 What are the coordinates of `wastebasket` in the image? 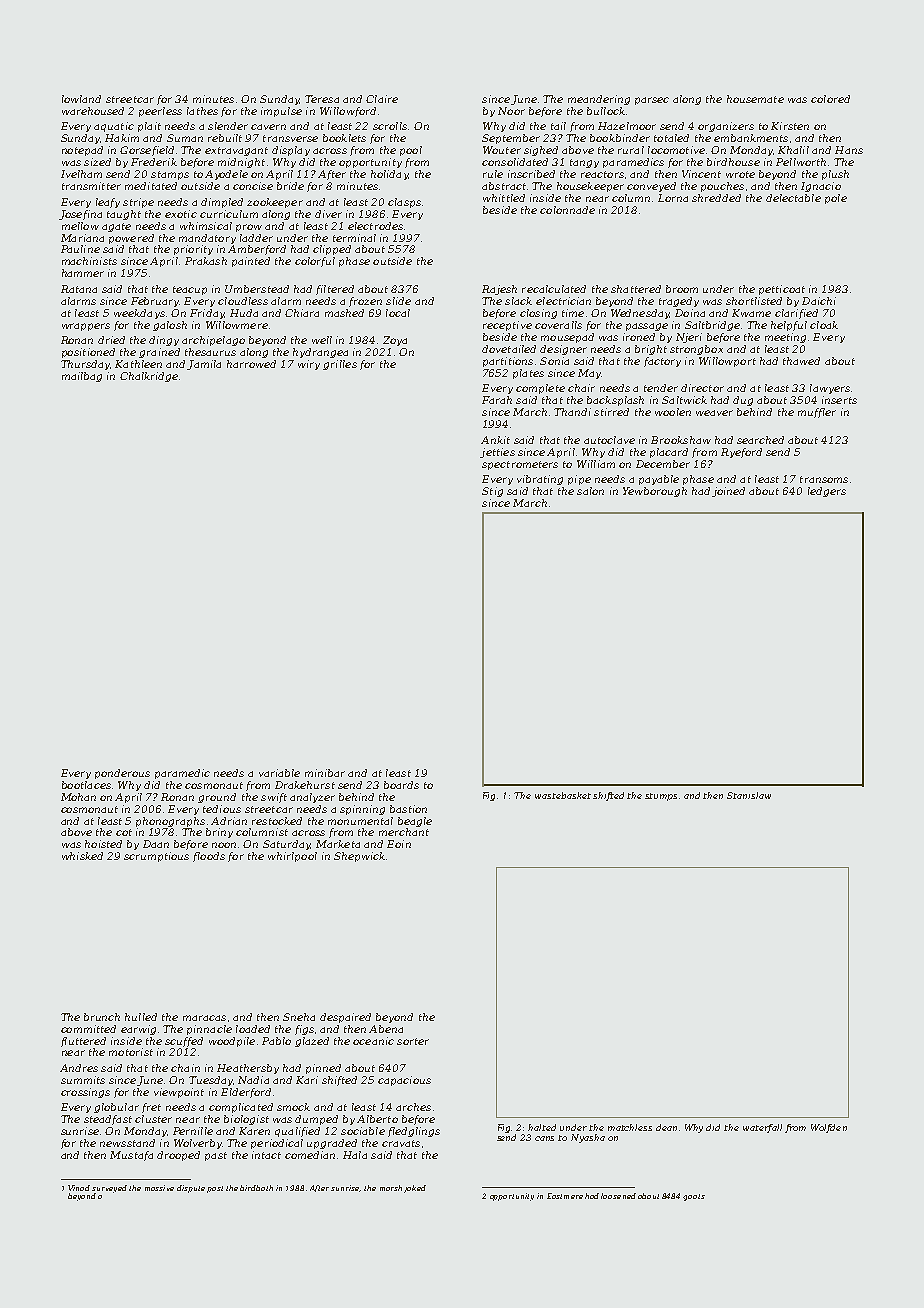 It's located at (563, 795).
